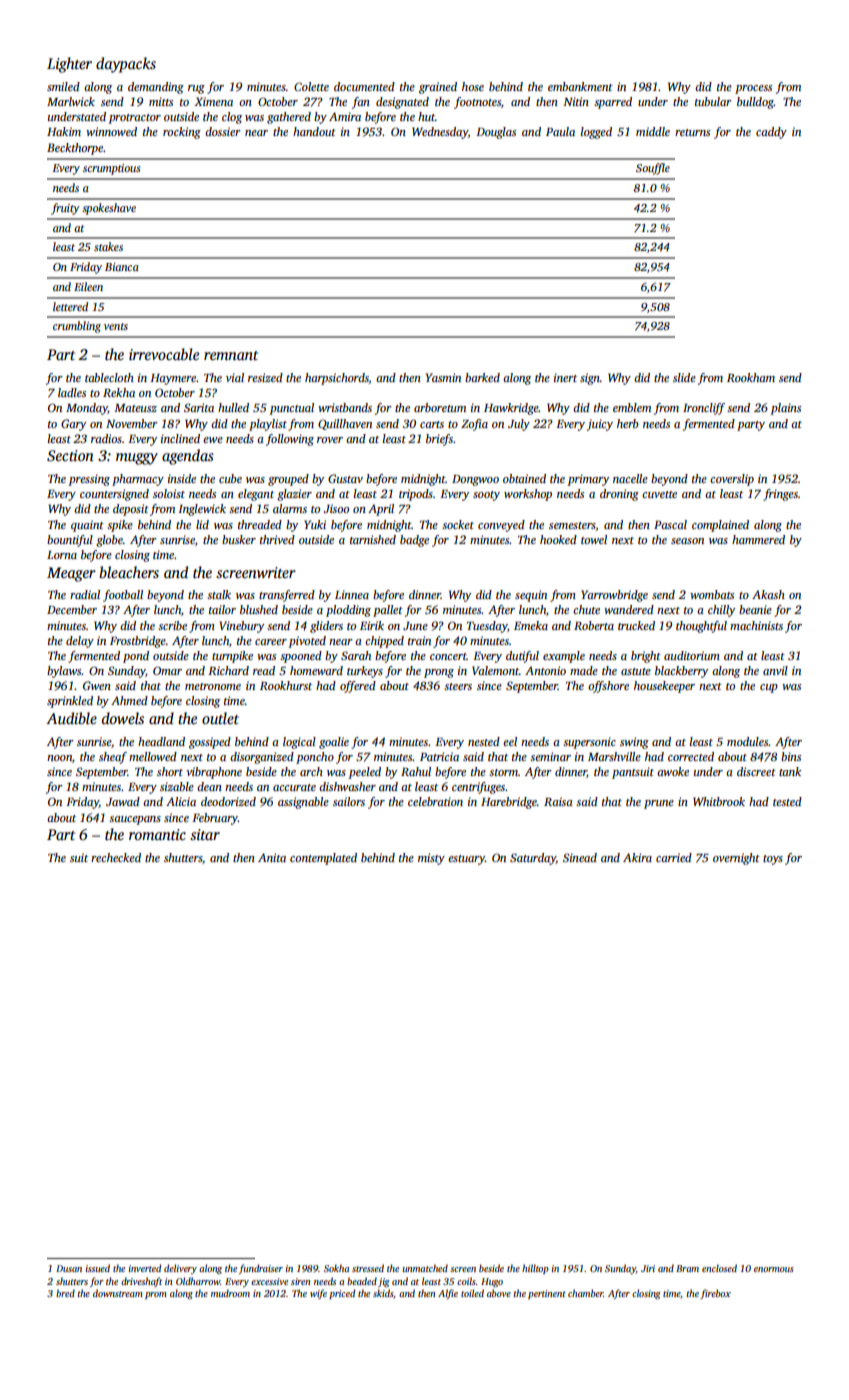  I want to click on plains, so click(785, 409).
